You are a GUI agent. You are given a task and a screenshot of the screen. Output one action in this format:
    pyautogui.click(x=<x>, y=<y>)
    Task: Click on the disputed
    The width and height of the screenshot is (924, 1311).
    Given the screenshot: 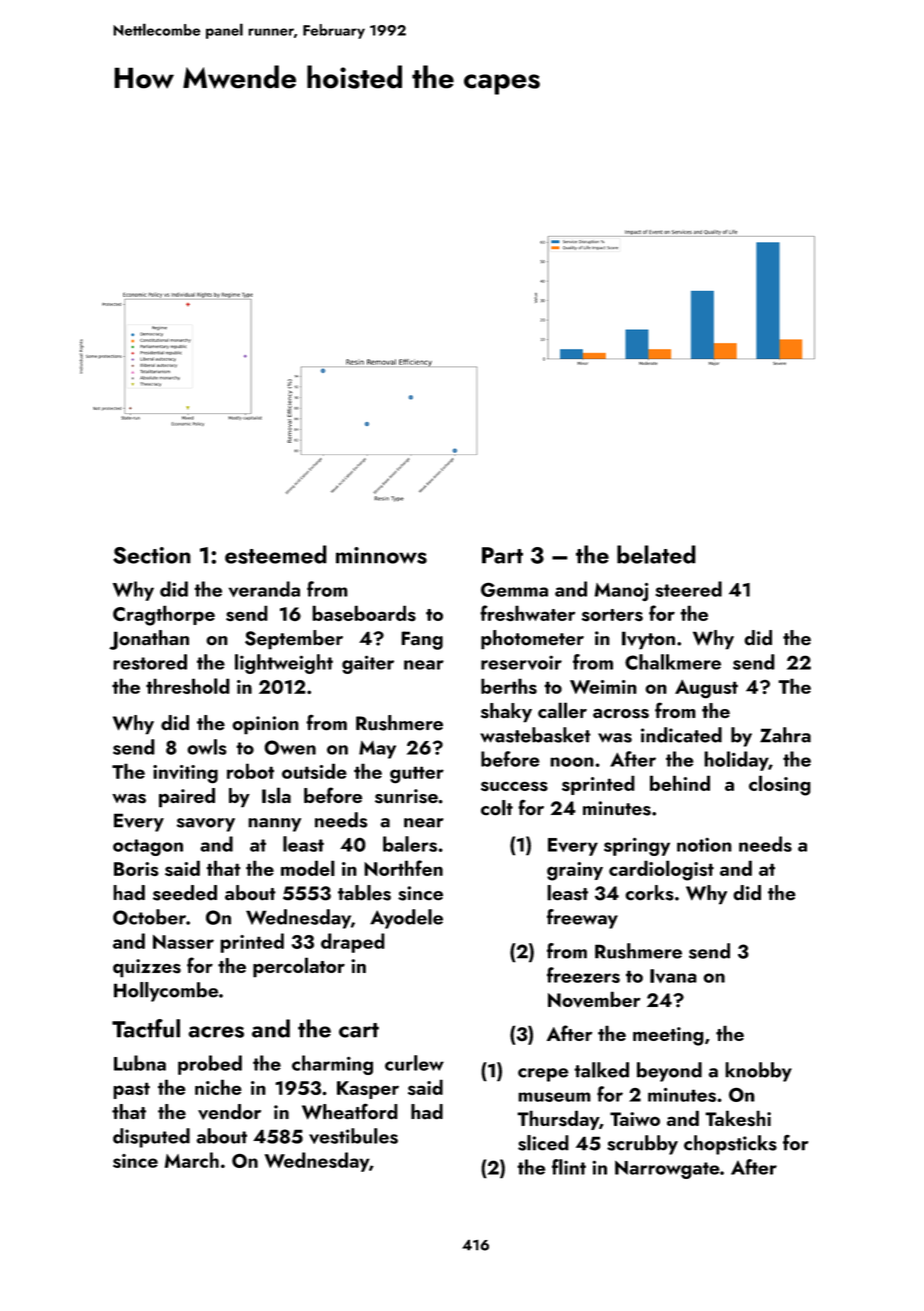 What is the action you would take?
    pyautogui.click(x=151, y=1138)
